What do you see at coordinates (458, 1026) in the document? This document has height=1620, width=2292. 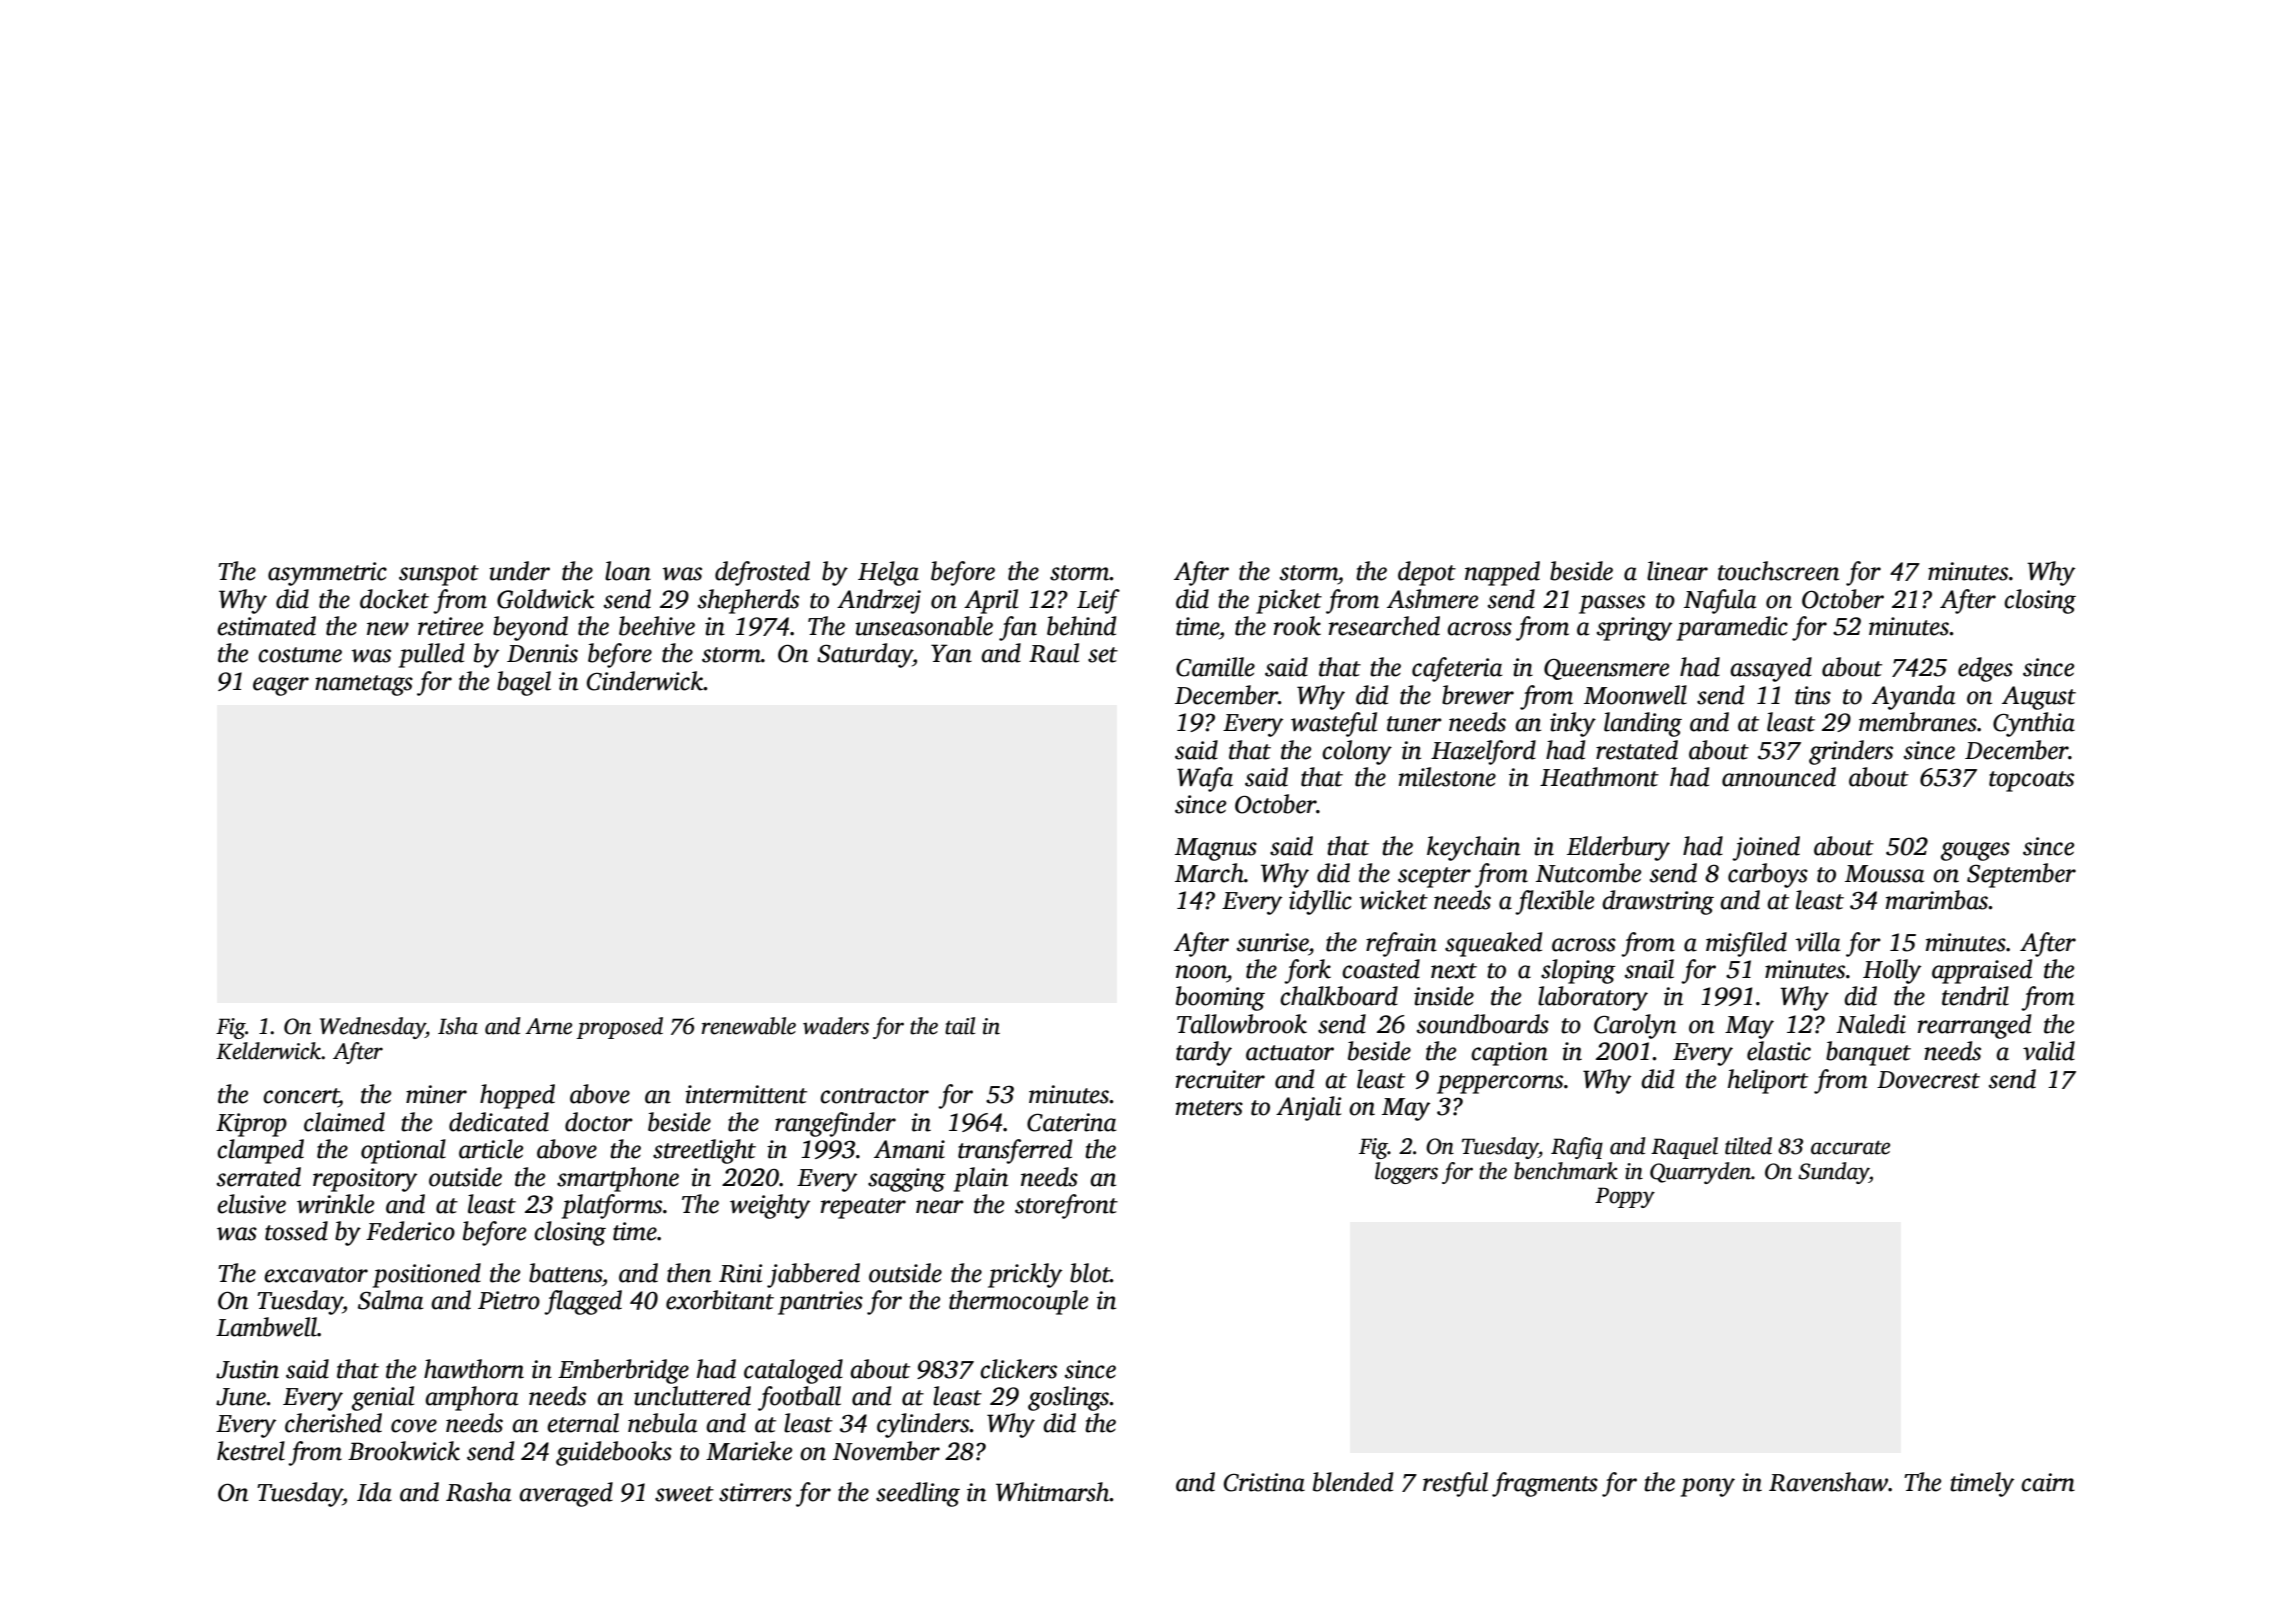 I see `Isha` at bounding box center [458, 1026].
